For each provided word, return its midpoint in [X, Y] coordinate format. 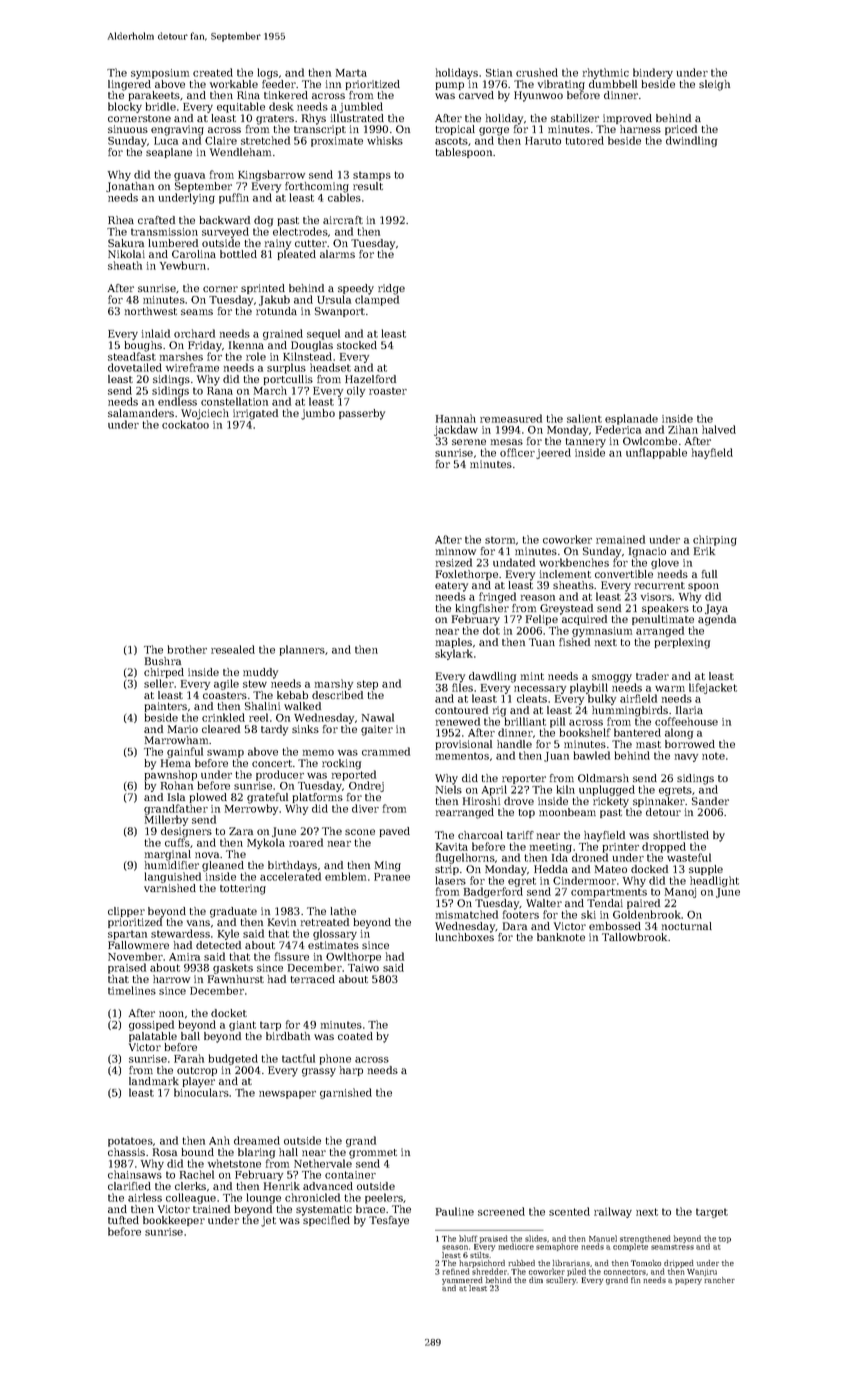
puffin [234, 198]
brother [187, 649]
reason [538, 598]
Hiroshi [481, 801]
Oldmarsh [603, 778]
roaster [388, 391]
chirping [715, 540]
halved [719, 429]
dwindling [691, 141]
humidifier [172, 865]
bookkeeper [174, 1221]
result [368, 186]
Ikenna [246, 345]
